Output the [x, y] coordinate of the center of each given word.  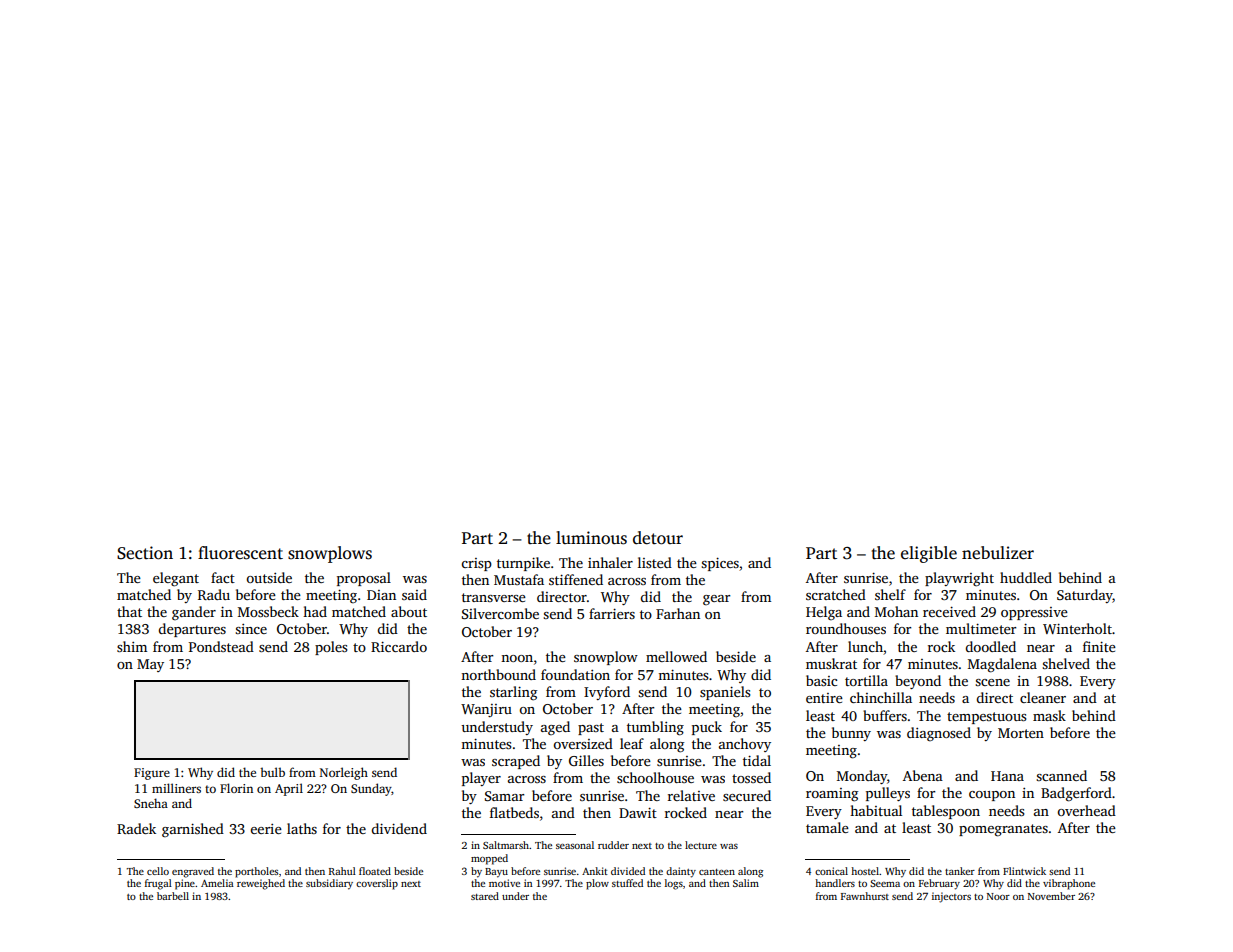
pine [185, 884]
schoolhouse [655, 777]
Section [145, 553]
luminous [591, 538]
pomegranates [1003, 830]
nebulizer [998, 553]
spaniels [725, 693]
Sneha [151, 803]
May [150, 665]
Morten [1021, 733]
